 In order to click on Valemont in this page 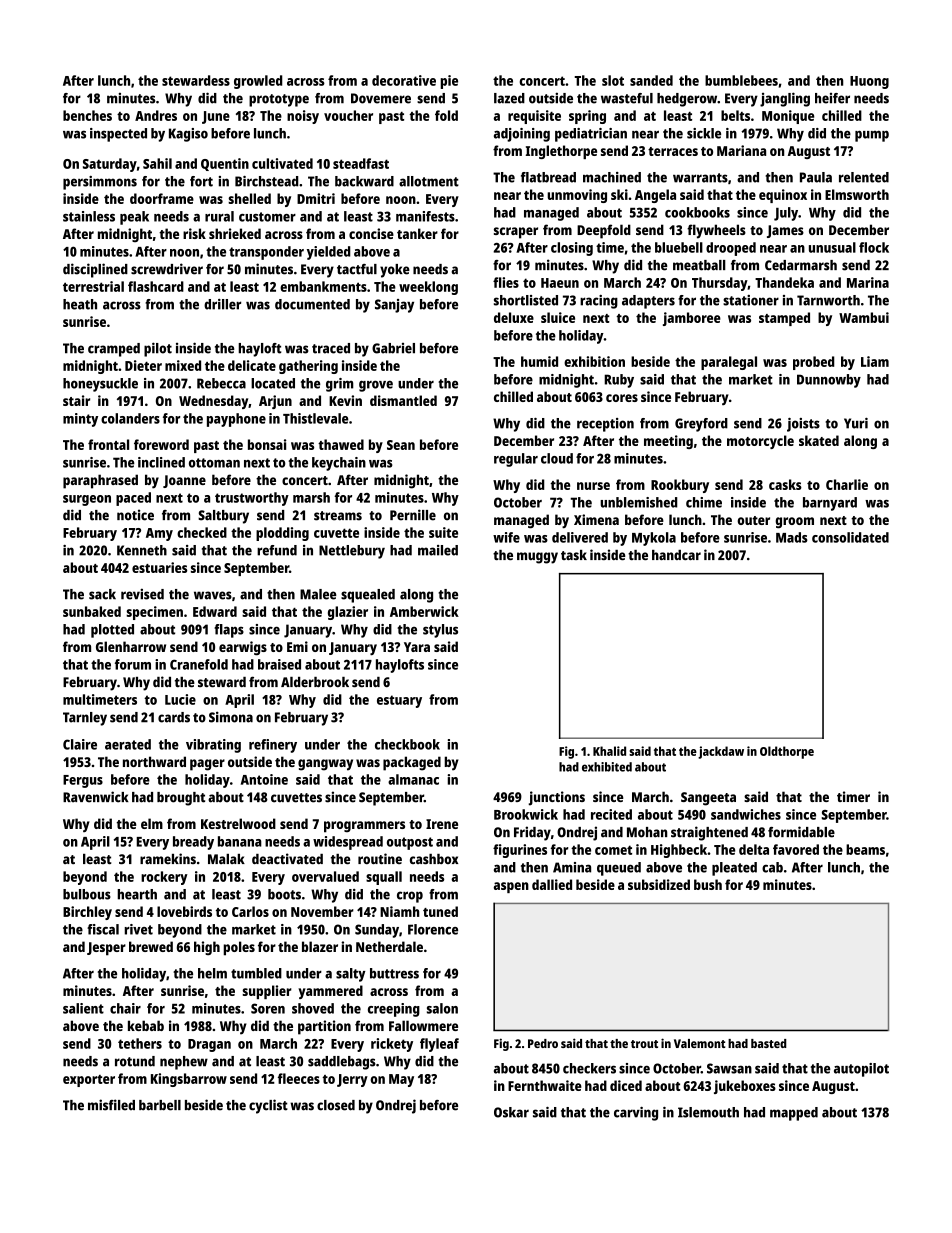, I will do `click(700, 1043)`.
